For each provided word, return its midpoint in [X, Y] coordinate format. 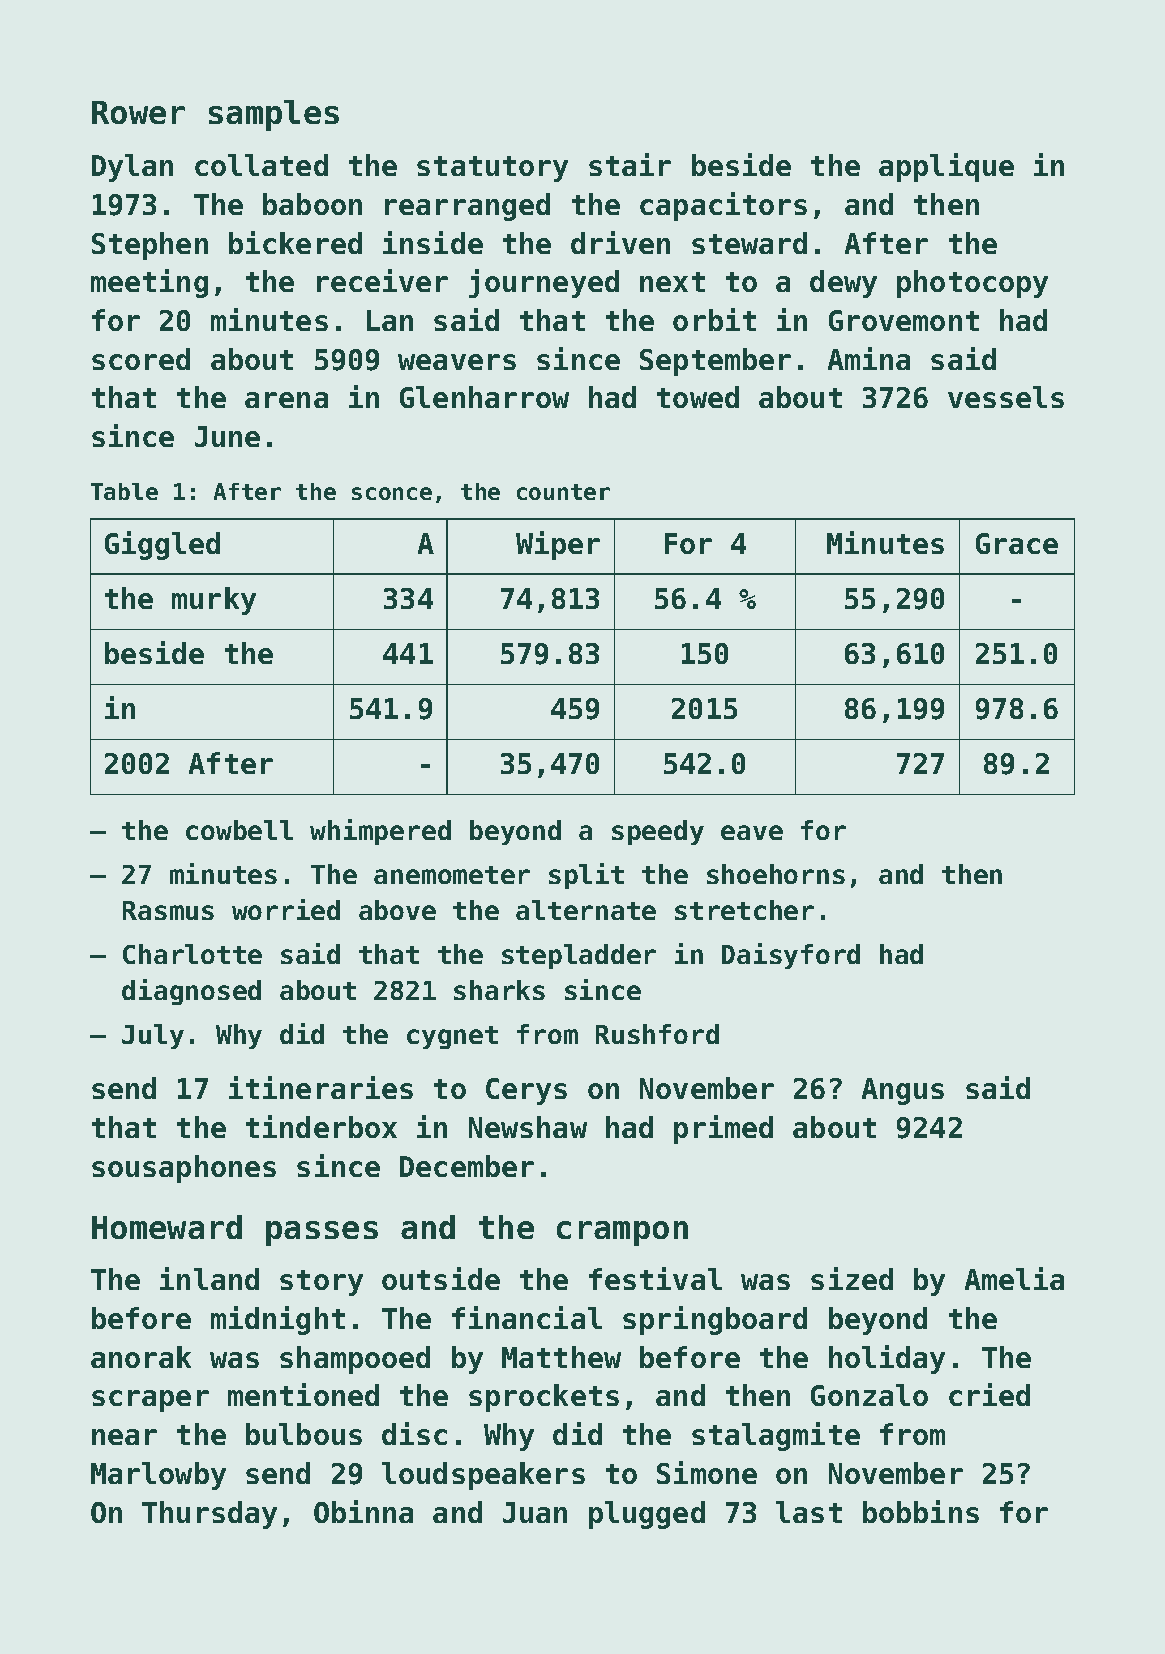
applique [946, 167]
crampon [622, 1233]
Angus [903, 1091]
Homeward [167, 1227]
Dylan [132, 168]
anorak [141, 1357]
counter [563, 492]
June [227, 436]
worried [286, 909]
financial [527, 1317]
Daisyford [791, 956]
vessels [1006, 397]
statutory [492, 169]
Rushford [657, 1034]
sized [852, 1278]
